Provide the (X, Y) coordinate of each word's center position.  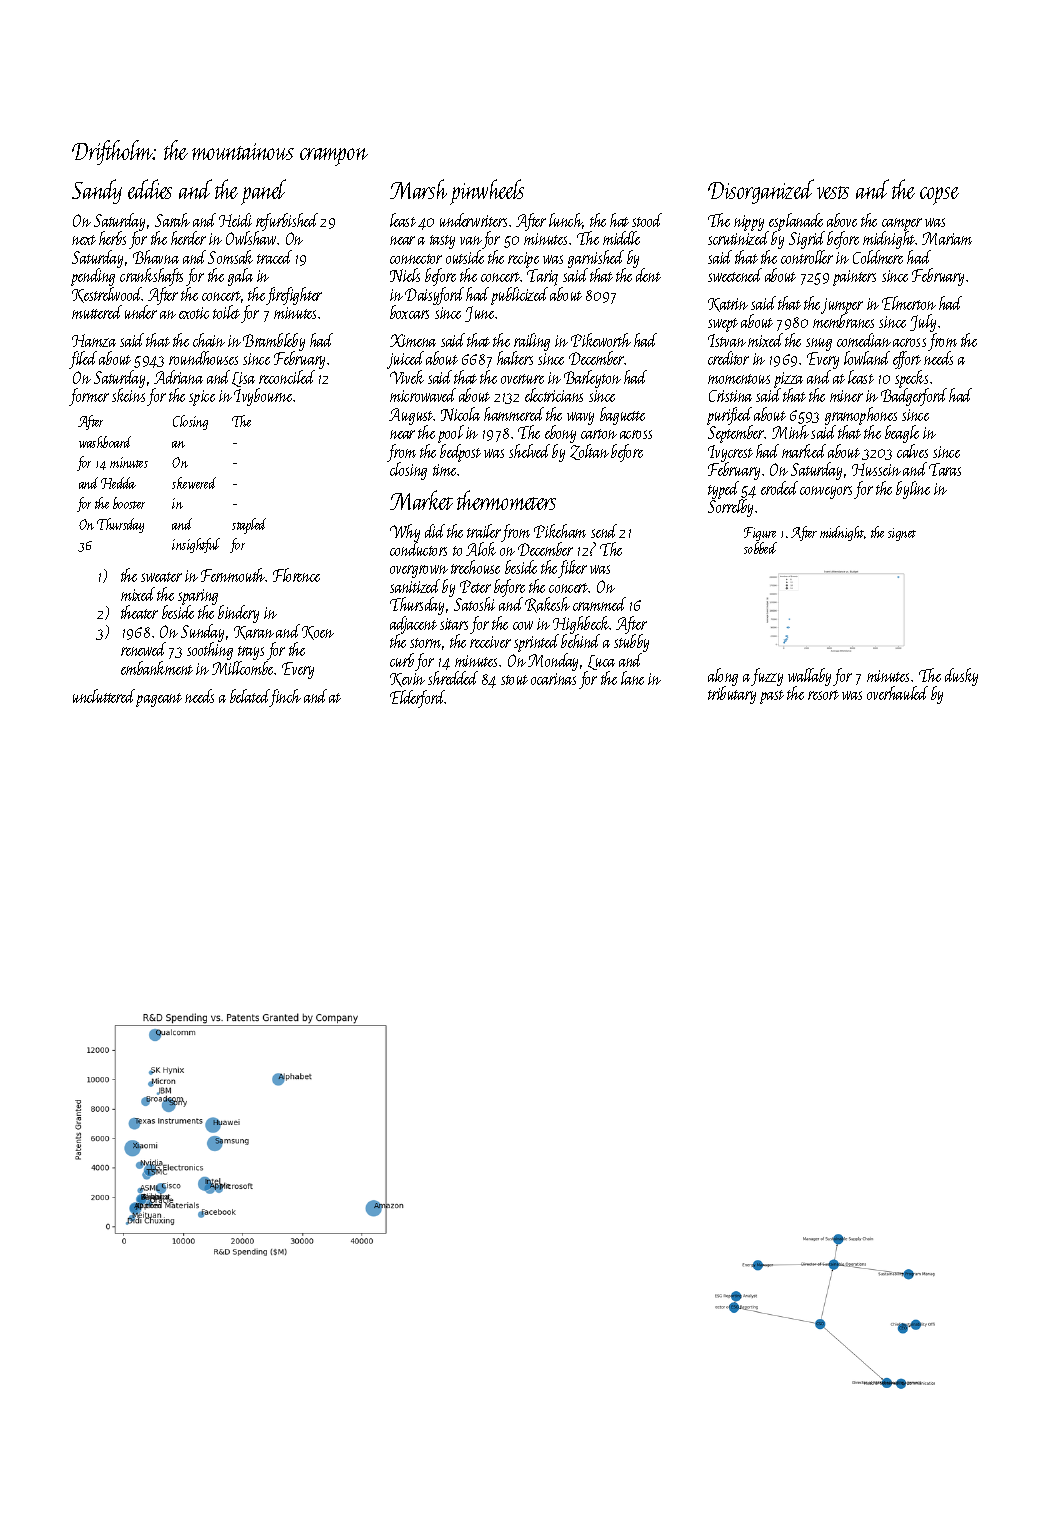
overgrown (419, 571)
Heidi (235, 220)
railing (532, 342)
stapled (249, 526)
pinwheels (487, 192)
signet (902, 534)
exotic (194, 313)
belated (250, 696)
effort (907, 360)
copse (939, 196)
